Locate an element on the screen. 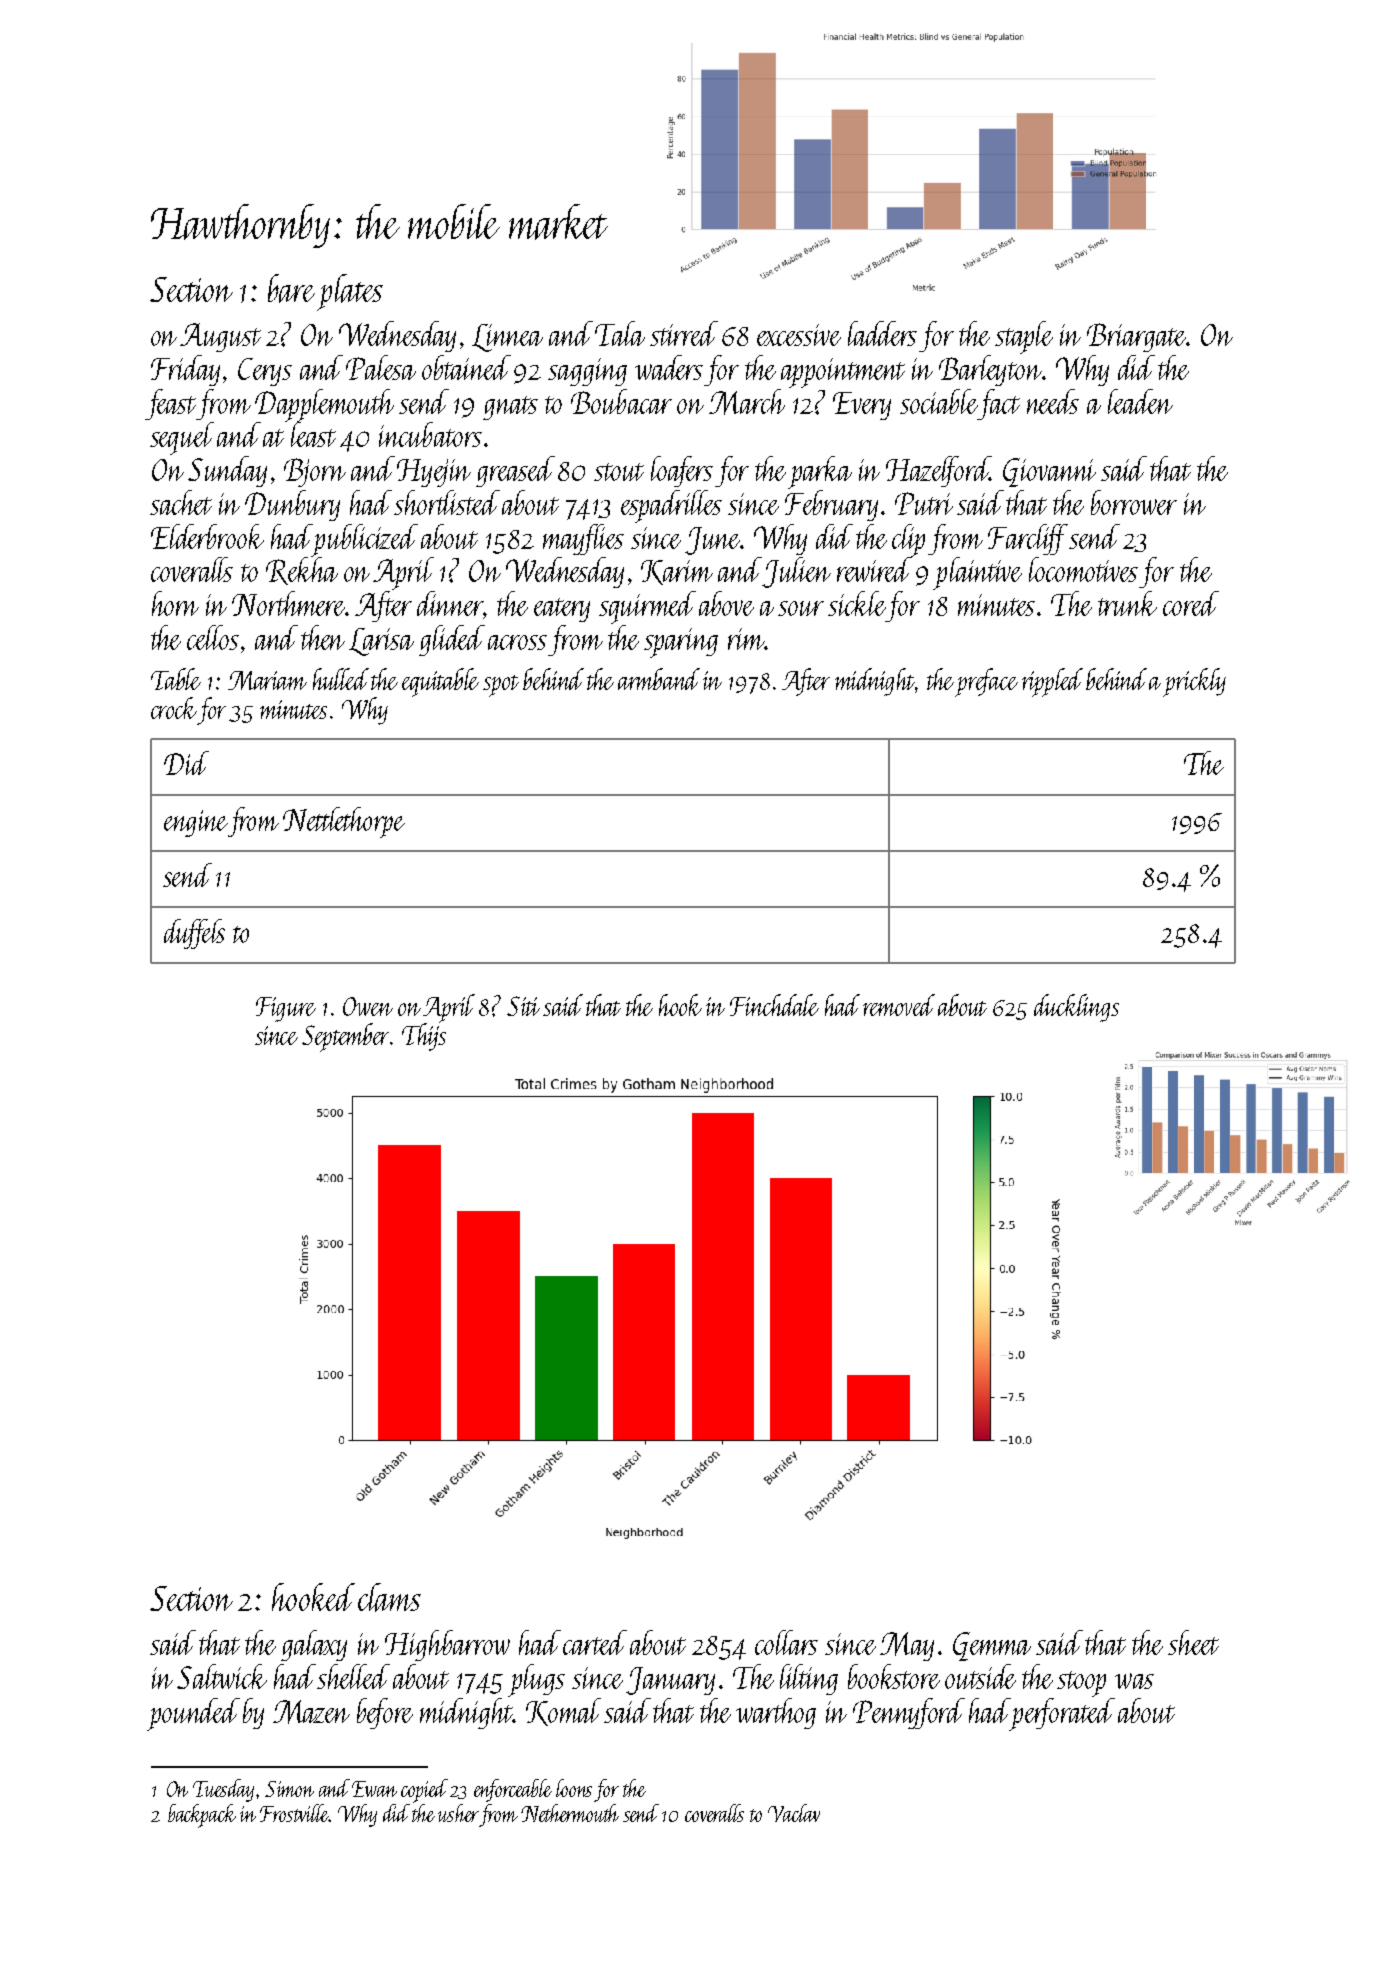  Siti is located at coordinates (523, 1006).
